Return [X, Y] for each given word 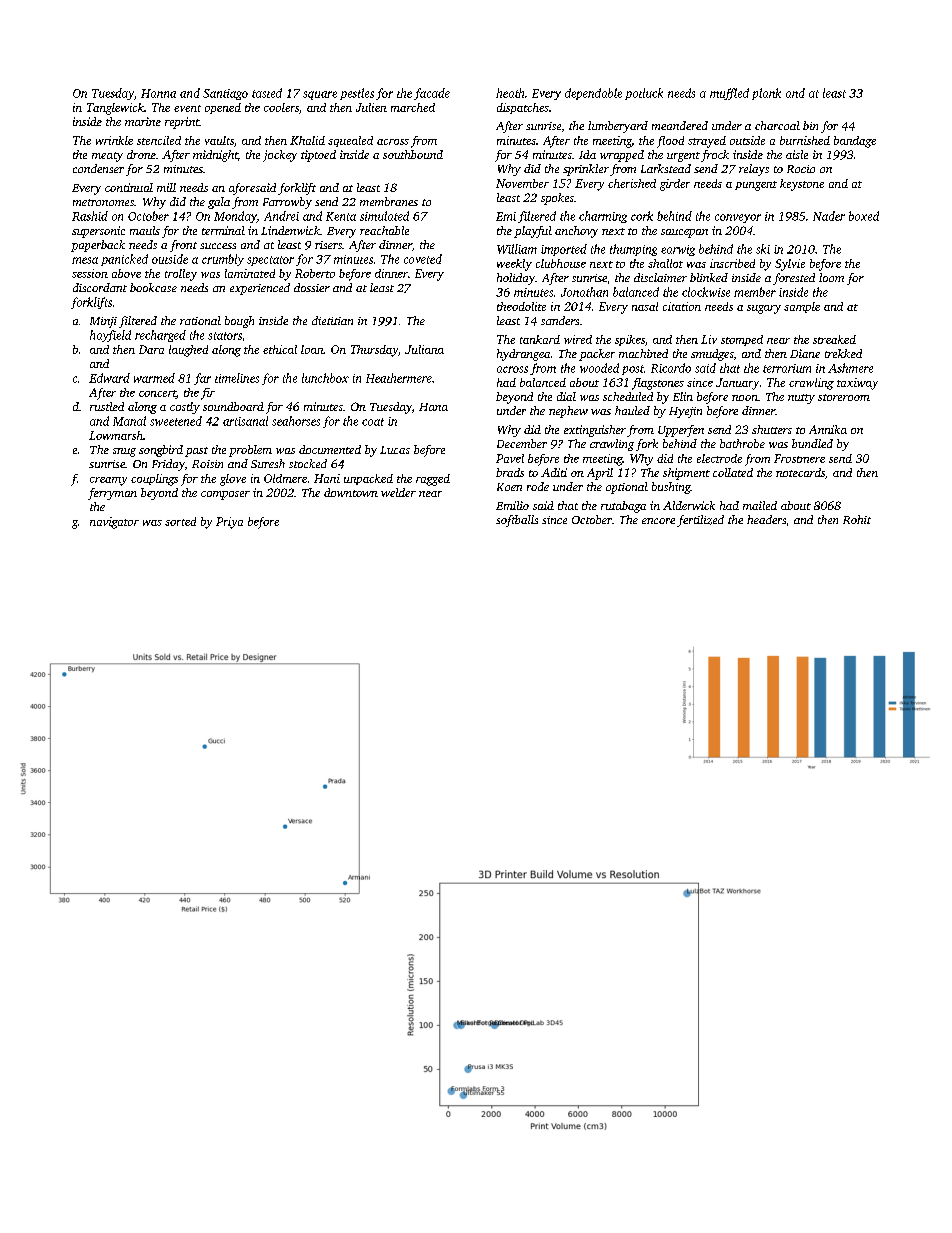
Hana [433, 407]
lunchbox [325, 378]
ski [763, 249]
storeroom [844, 397]
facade [432, 94]
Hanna [158, 93]
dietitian [332, 320]
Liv [709, 339]
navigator [114, 523]
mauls [145, 230]
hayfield [110, 336]
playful [533, 232]
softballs [517, 521]
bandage [855, 142]
